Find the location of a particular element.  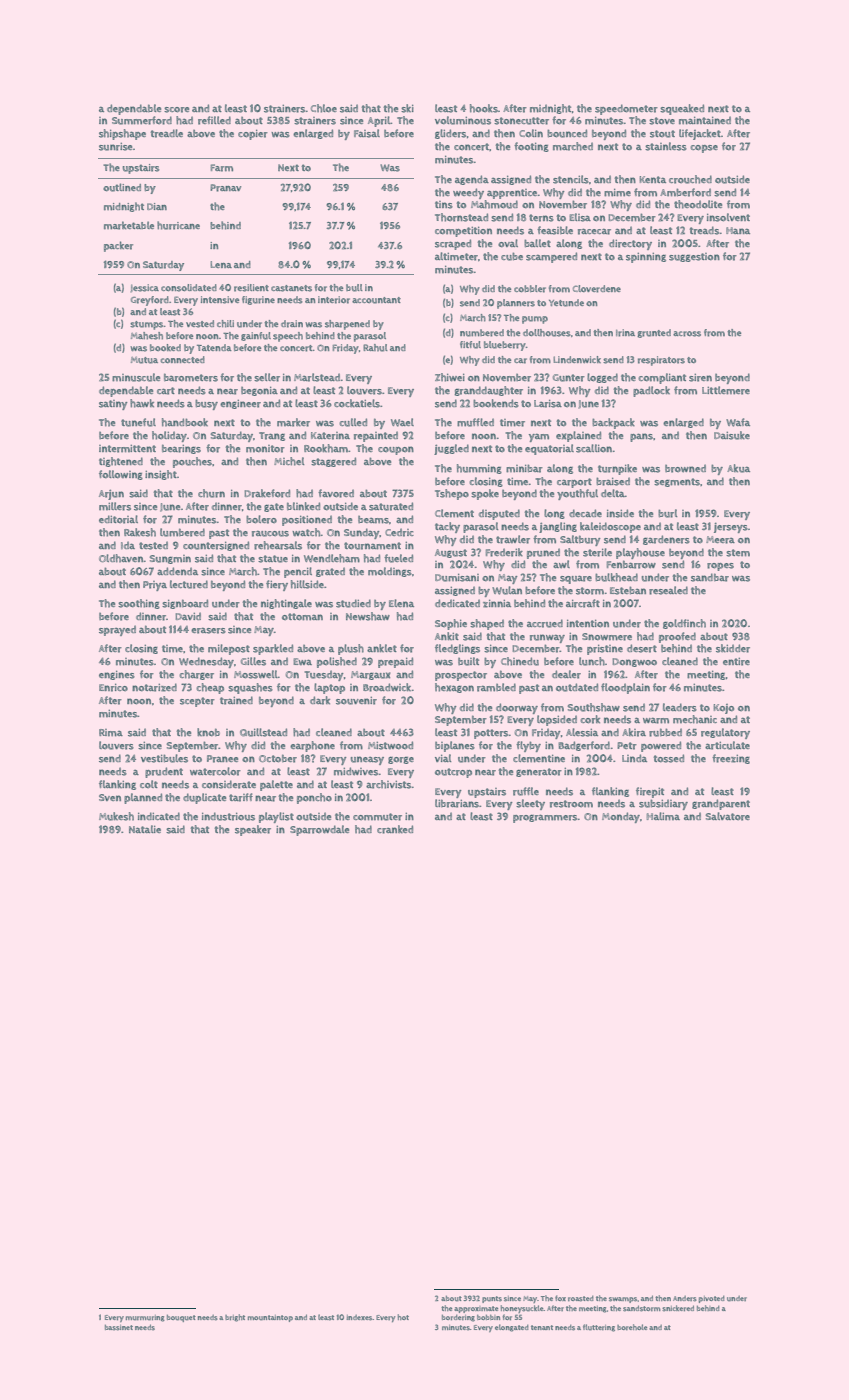

spinning is located at coordinates (646, 258).
